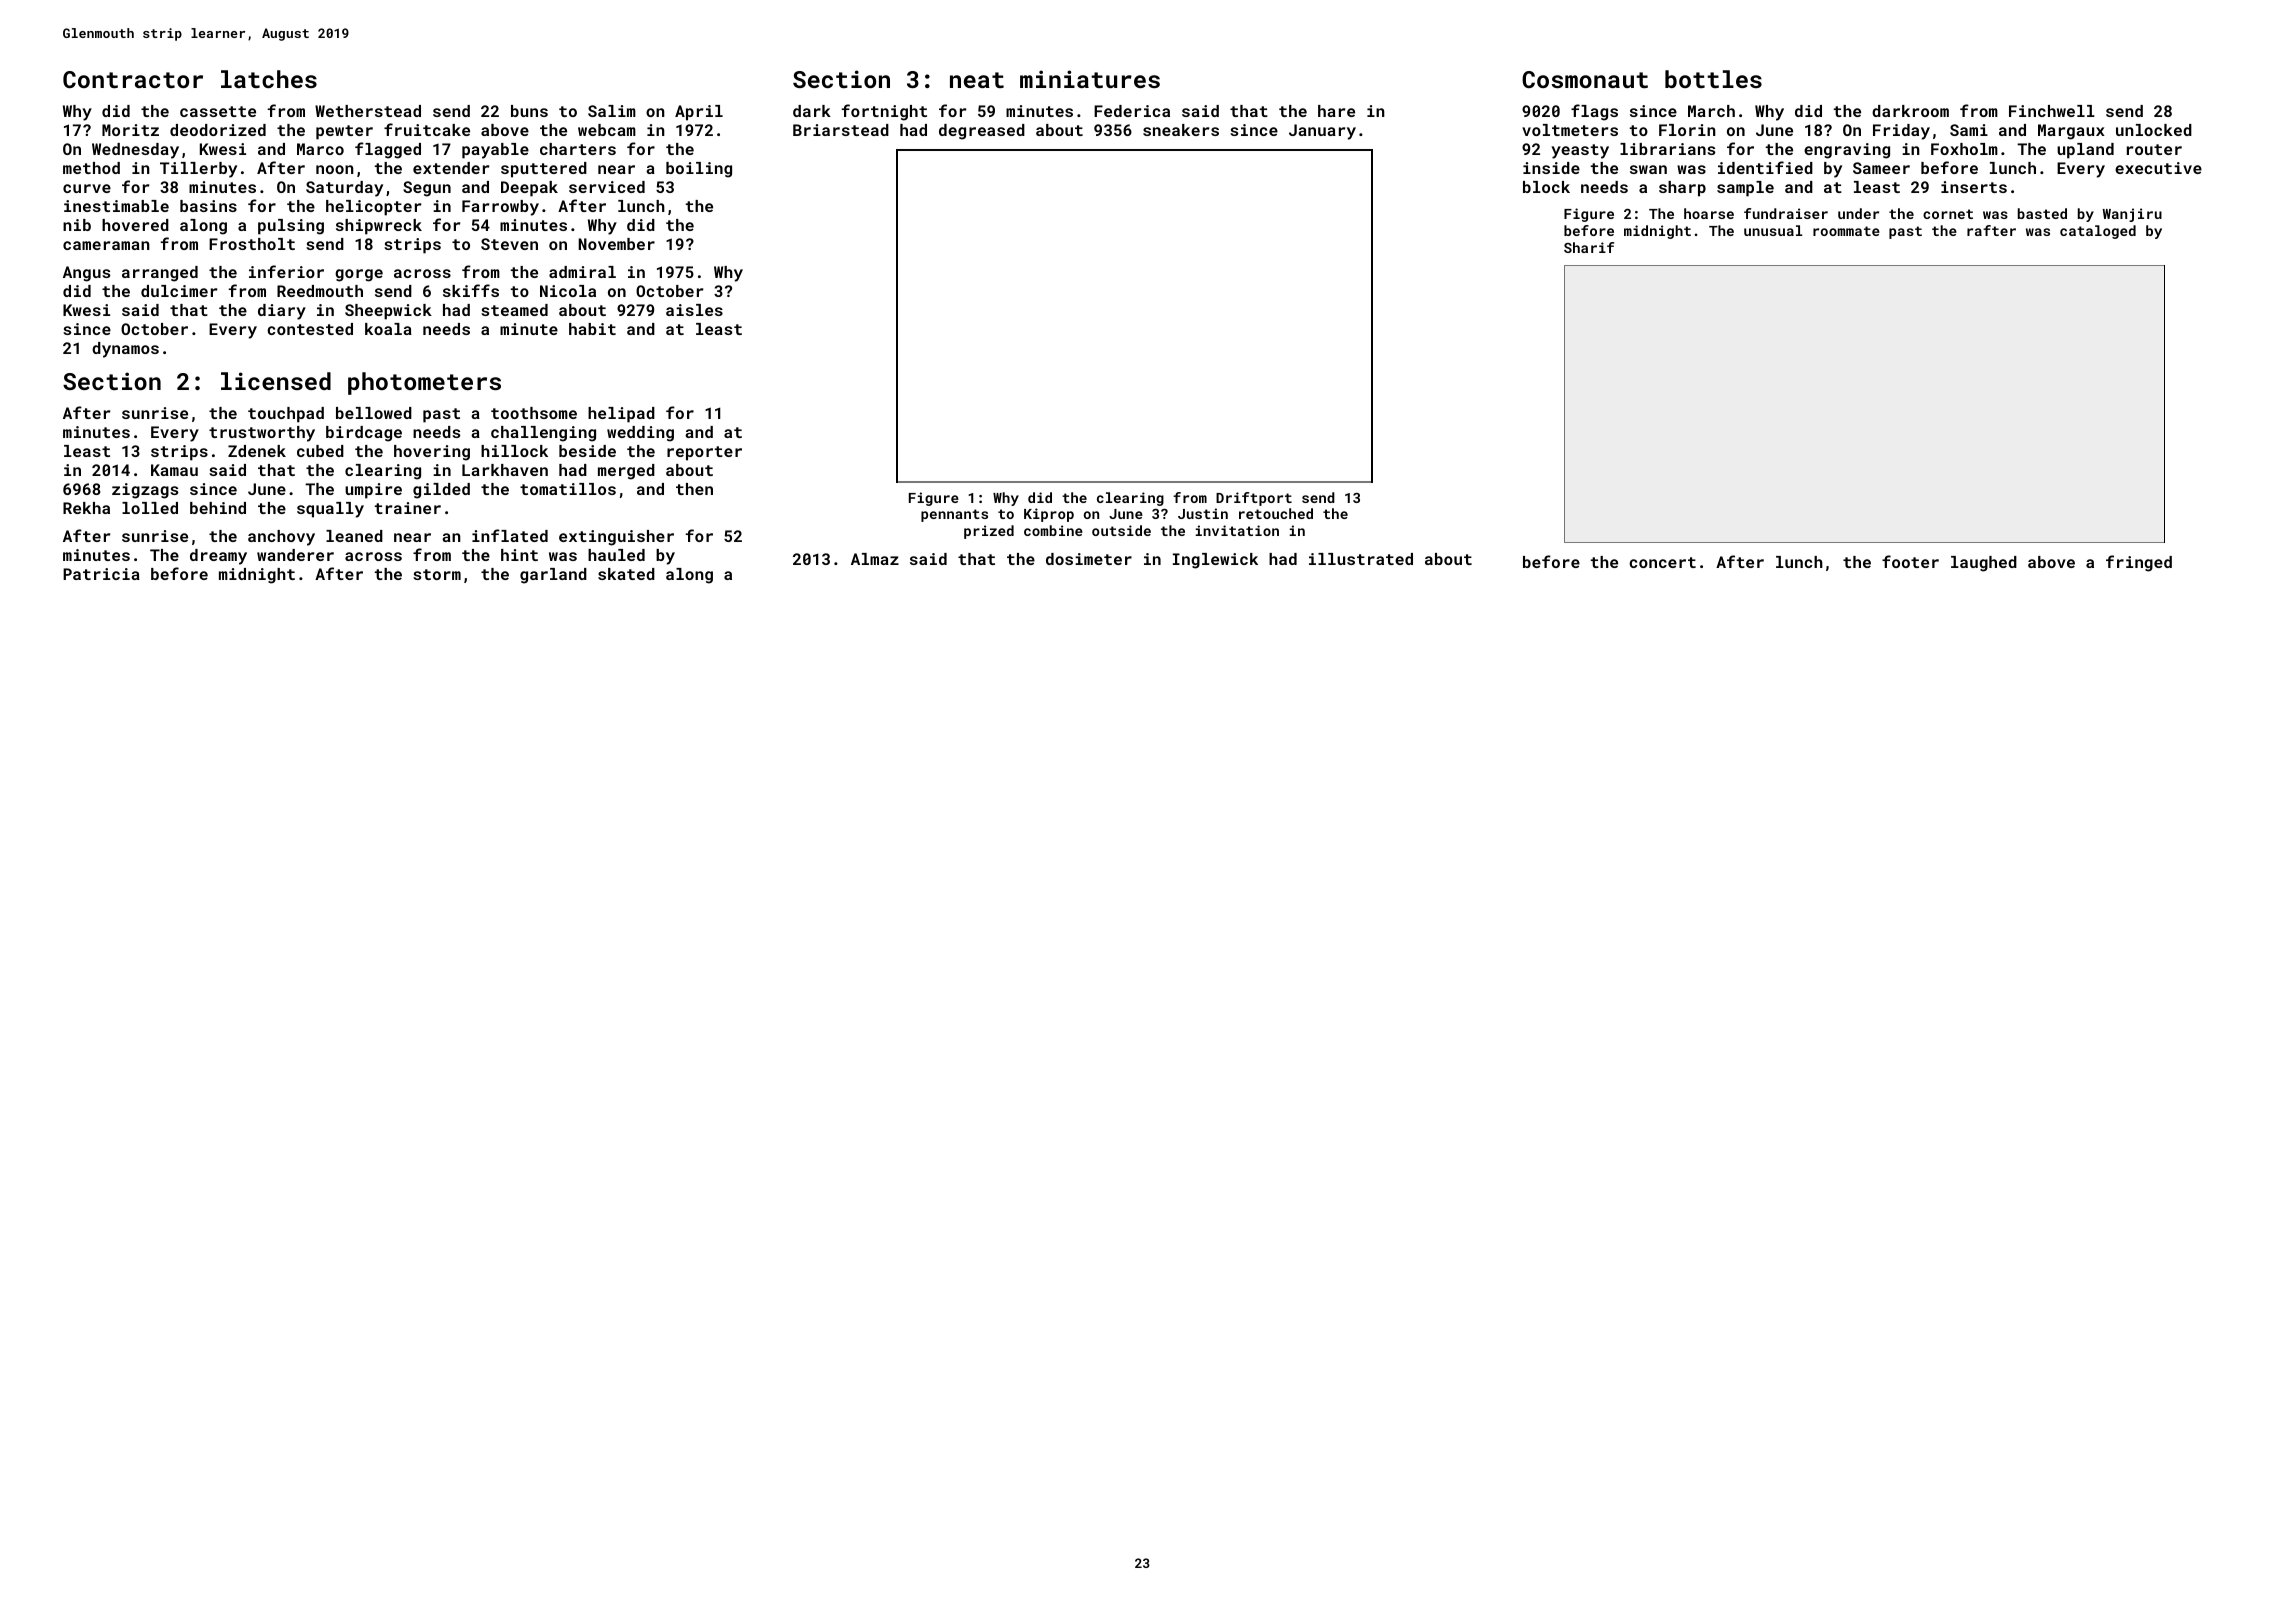  I want to click on bellowed, so click(374, 413).
